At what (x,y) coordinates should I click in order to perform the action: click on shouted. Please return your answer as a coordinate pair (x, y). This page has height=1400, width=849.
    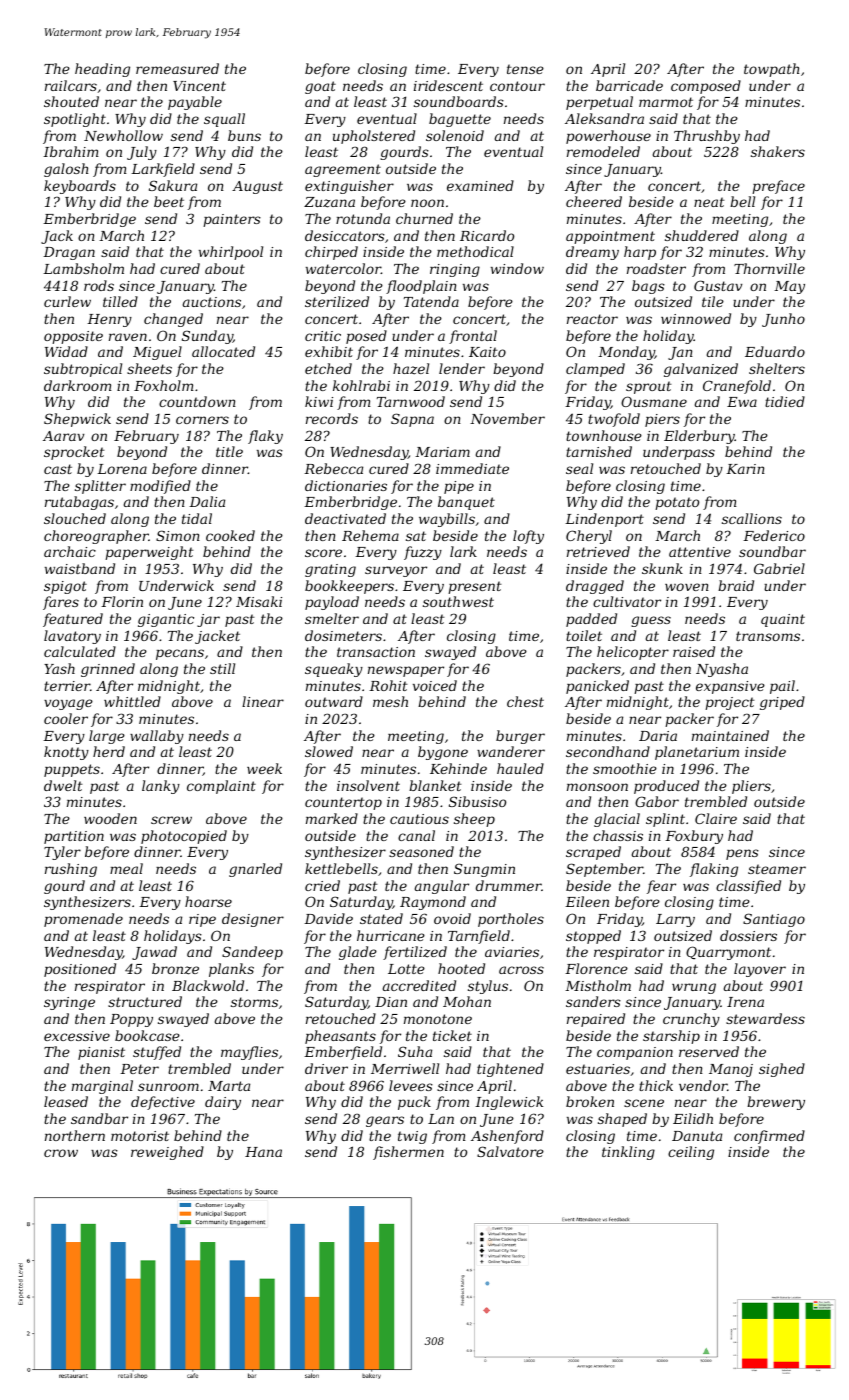
    Looking at the image, I should click on (71, 101).
